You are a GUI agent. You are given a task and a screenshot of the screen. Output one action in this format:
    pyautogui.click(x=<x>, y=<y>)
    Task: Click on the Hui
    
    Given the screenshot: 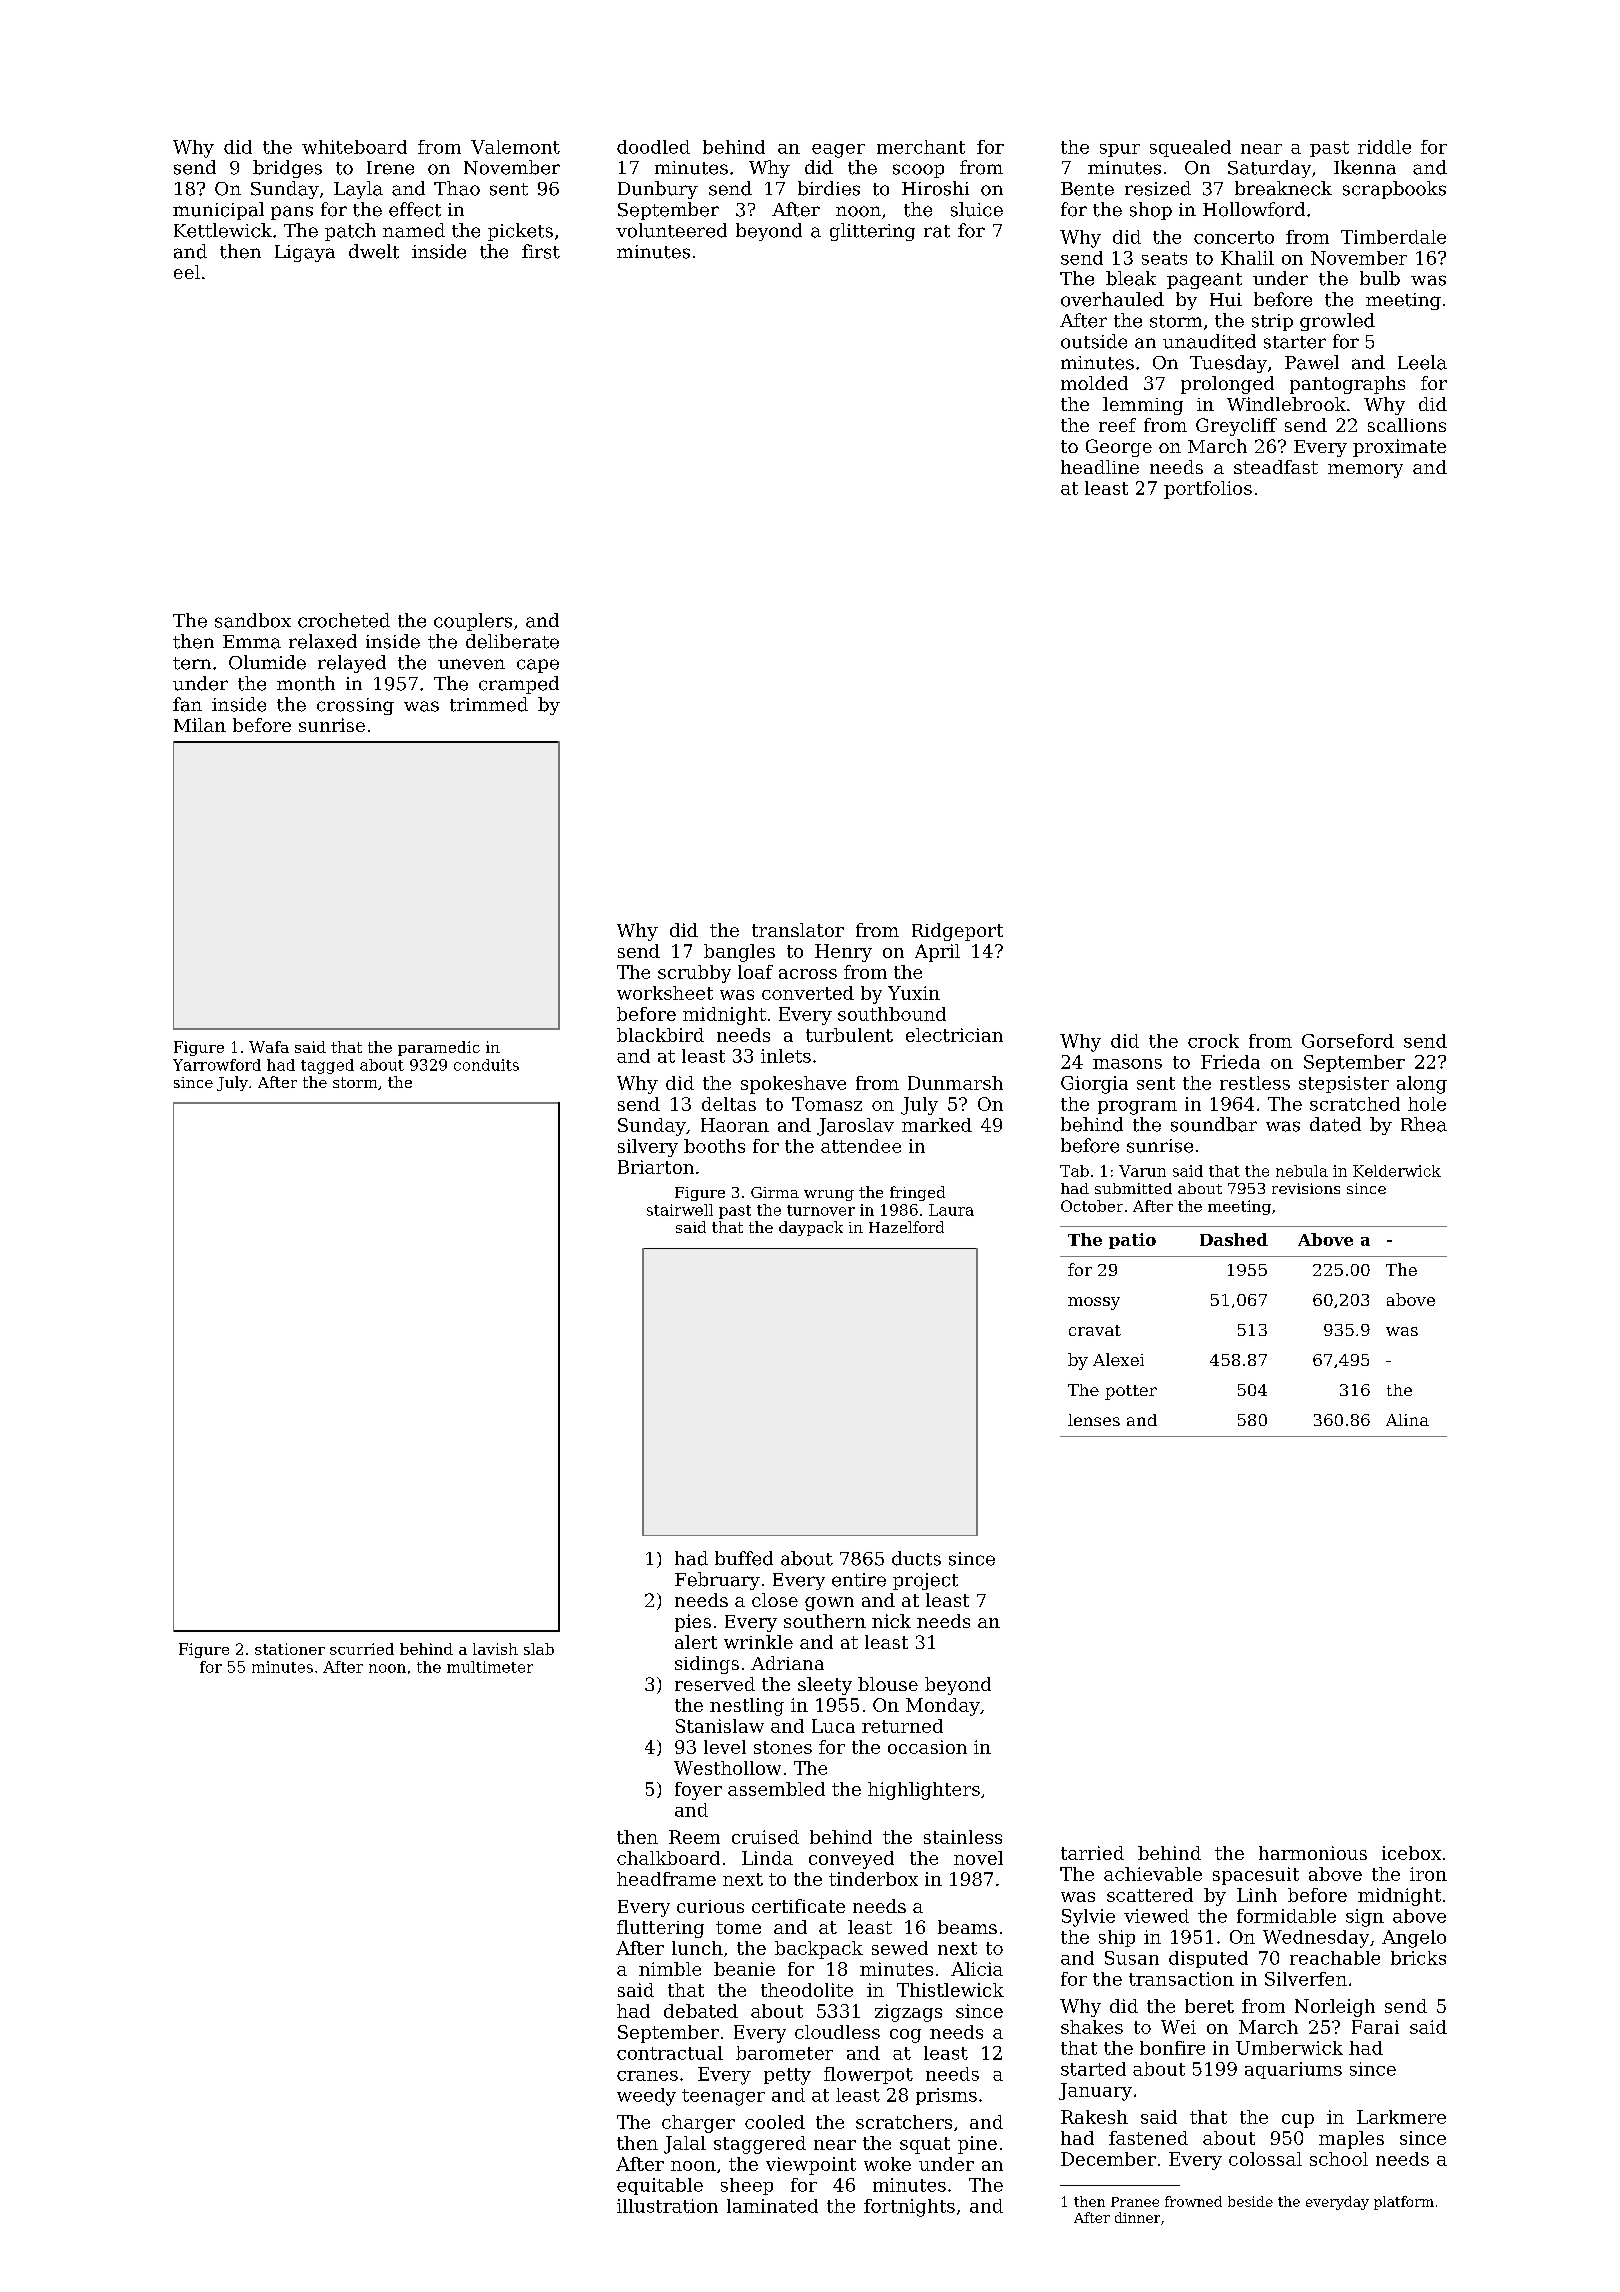 What is the action you would take?
    pyautogui.click(x=1226, y=300)
